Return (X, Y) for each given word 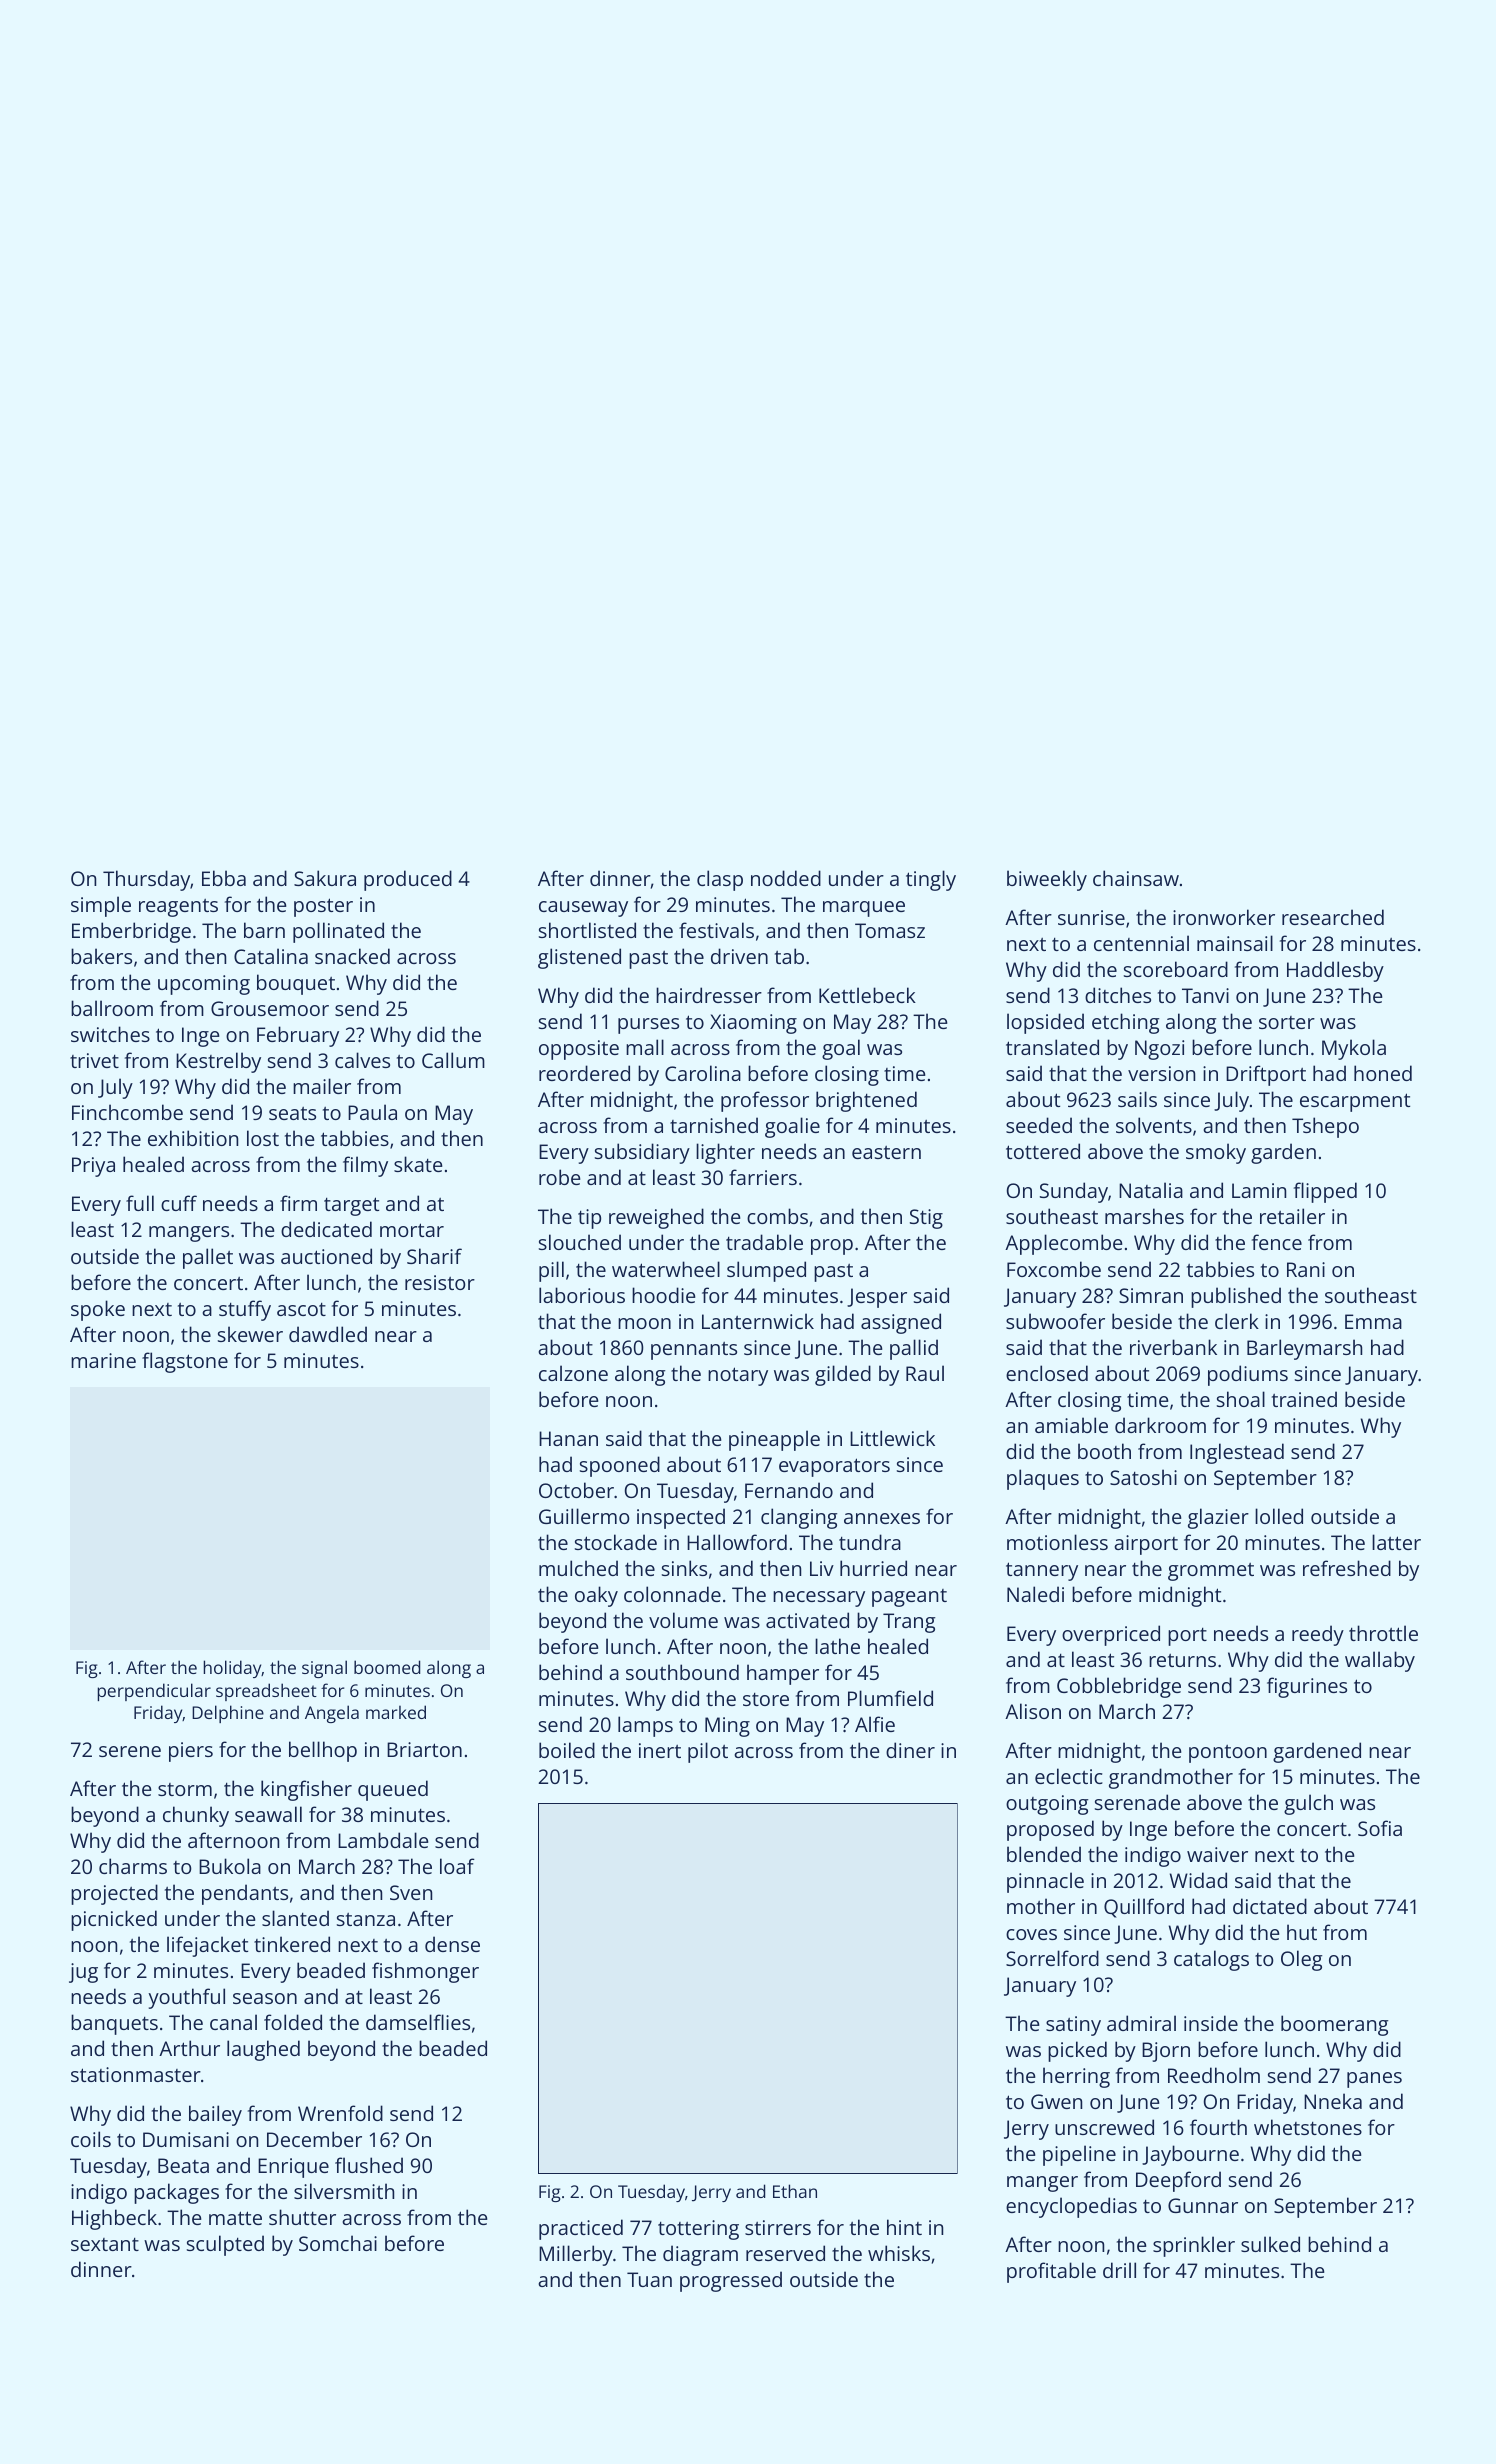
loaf (457, 1866)
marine (103, 1360)
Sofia (1380, 1828)
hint (904, 2227)
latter (1396, 1542)
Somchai (338, 2243)
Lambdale (383, 1840)
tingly (931, 880)
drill (1119, 2270)
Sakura (325, 878)
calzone (573, 1373)
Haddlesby (1335, 971)
